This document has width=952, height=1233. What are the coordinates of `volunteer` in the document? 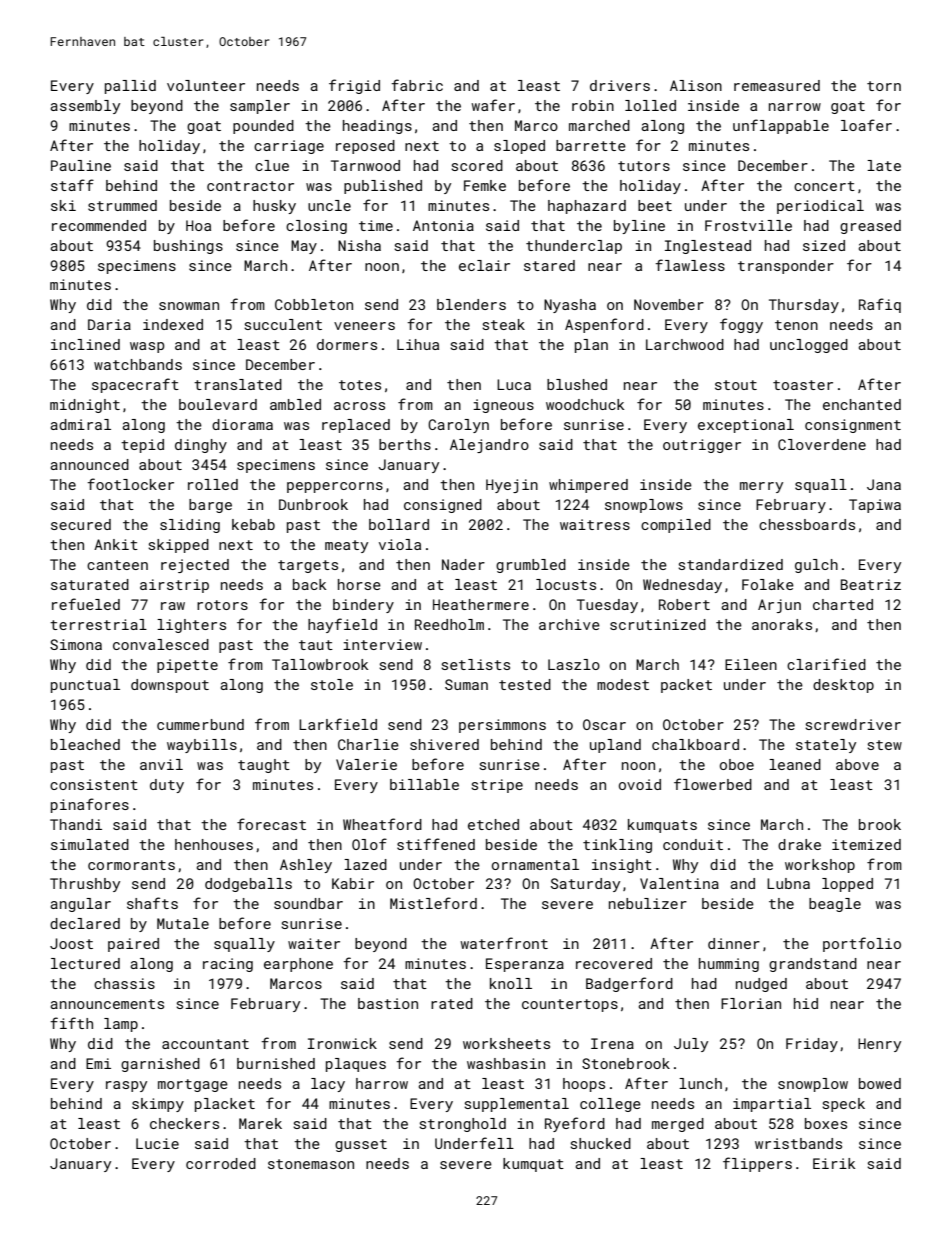 It's located at (206, 85).
